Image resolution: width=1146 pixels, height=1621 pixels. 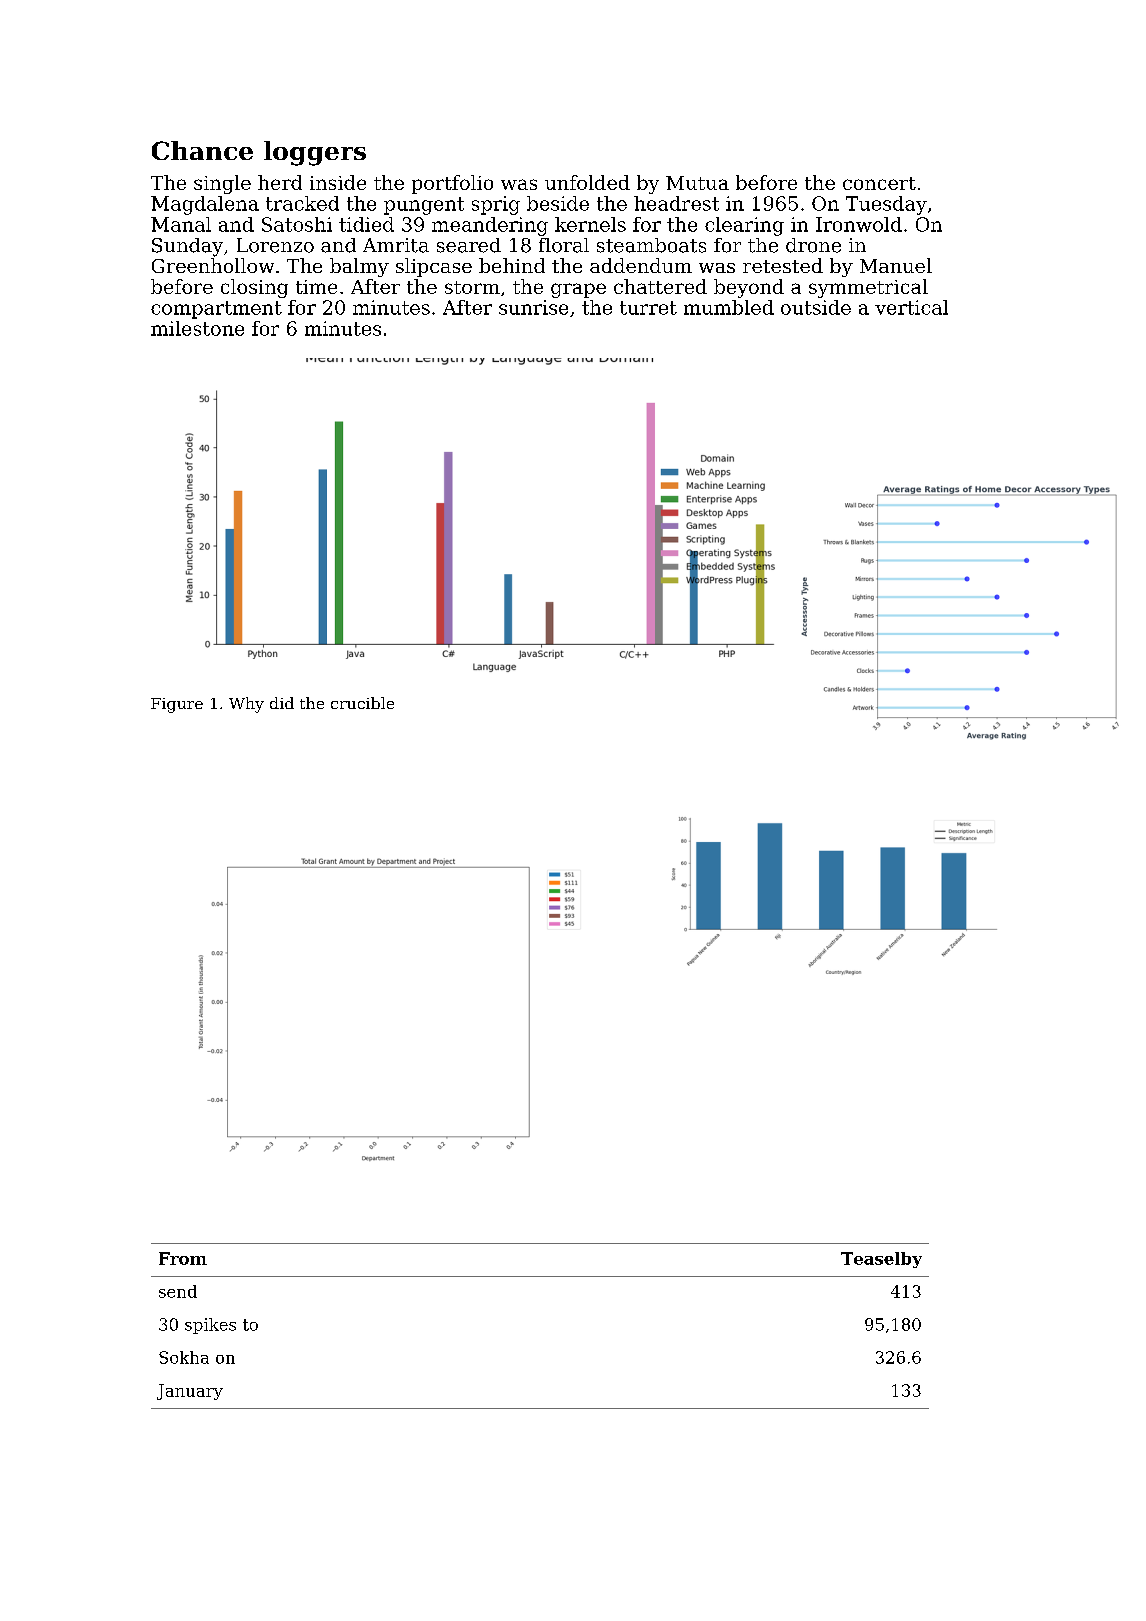 I want to click on unfolded, so click(x=587, y=182).
